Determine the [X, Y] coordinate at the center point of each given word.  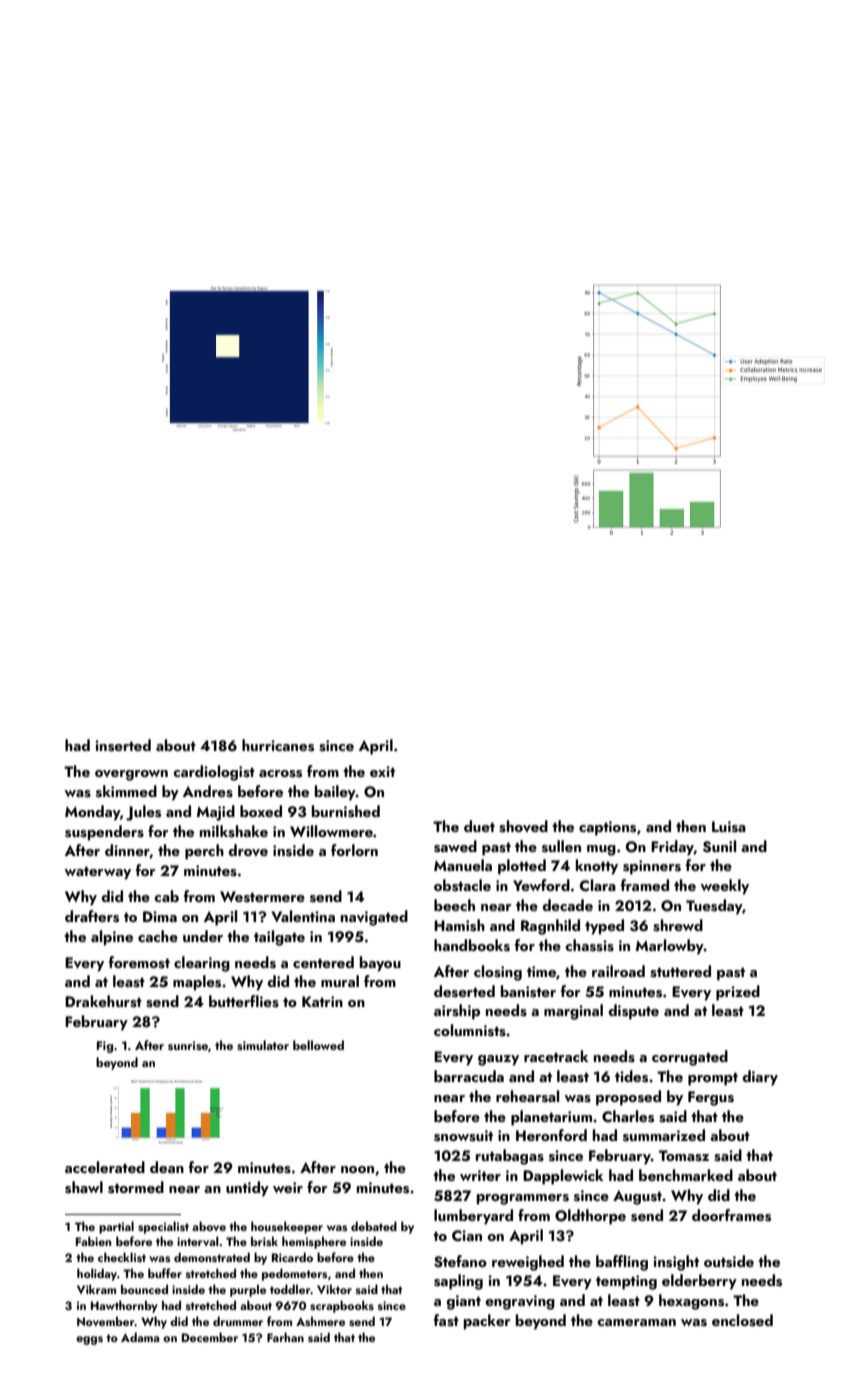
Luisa [729, 827]
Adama [140, 1337]
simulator [263, 1045]
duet [479, 826]
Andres [208, 791]
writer [480, 1175]
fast [446, 1320]
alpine [112, 938]
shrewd [678, 925]
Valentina [303, 916]
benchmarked [686, 1175]
